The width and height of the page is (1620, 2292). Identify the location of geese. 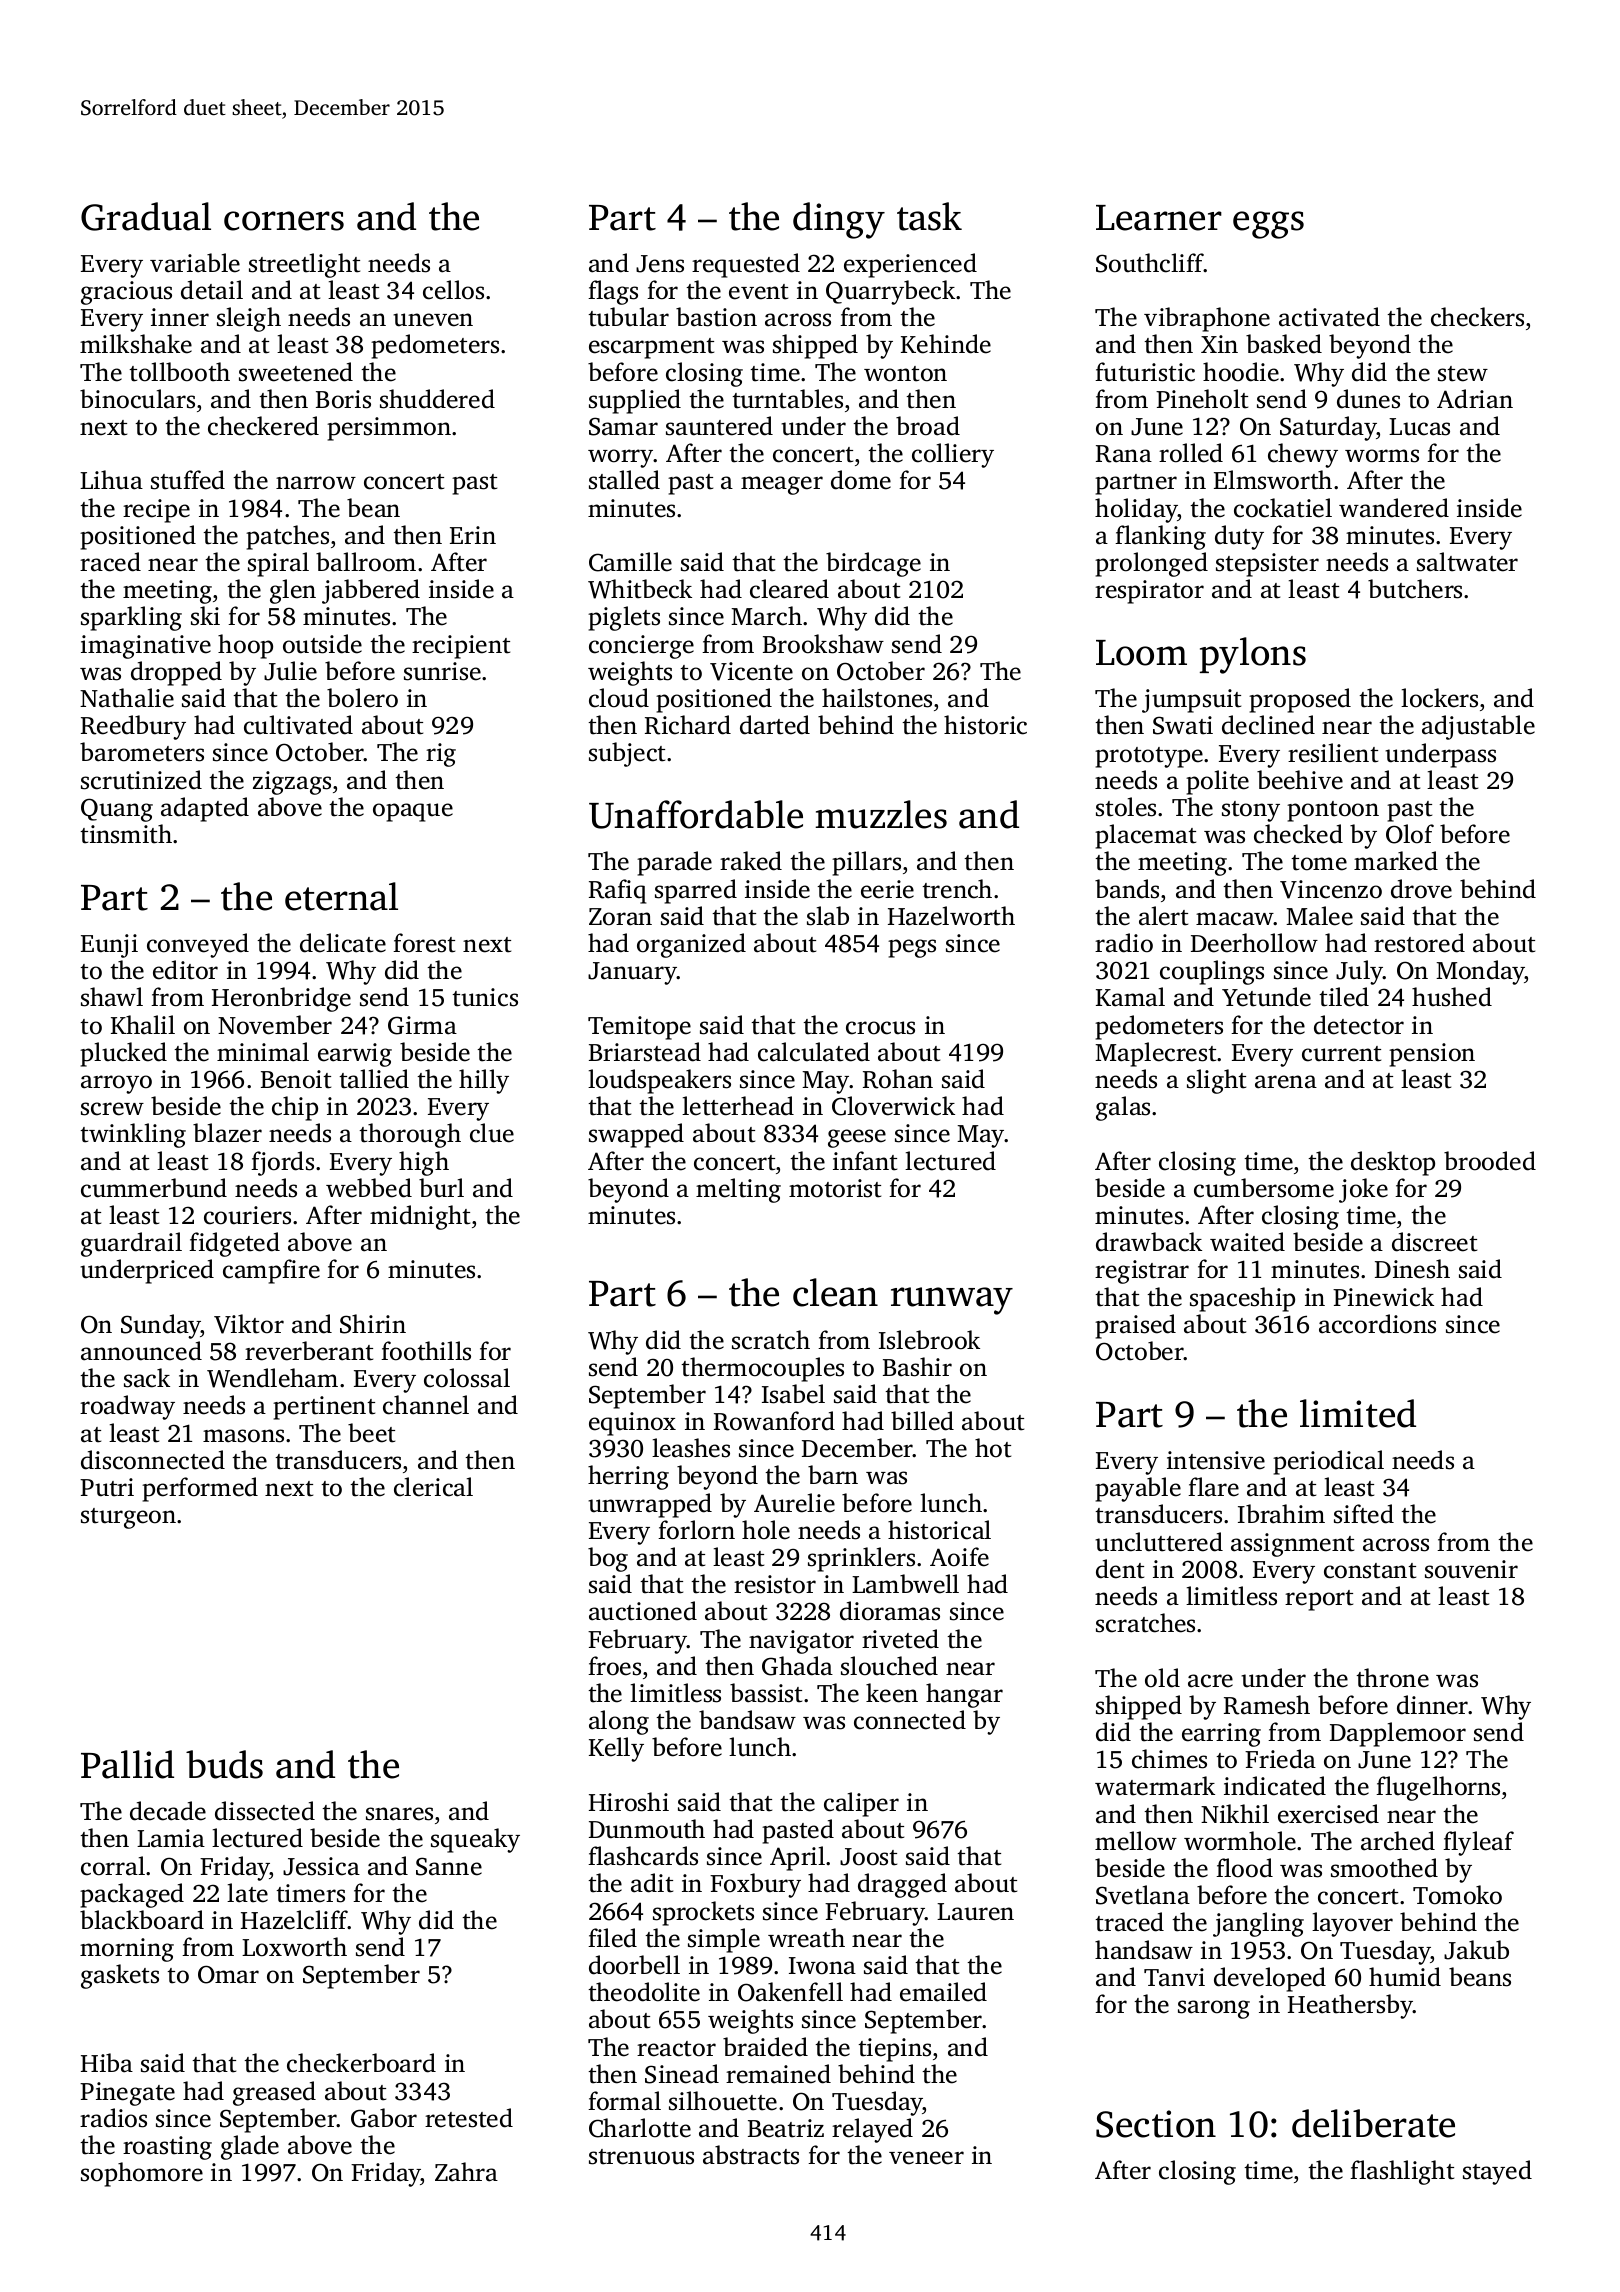
(857, 1138).
